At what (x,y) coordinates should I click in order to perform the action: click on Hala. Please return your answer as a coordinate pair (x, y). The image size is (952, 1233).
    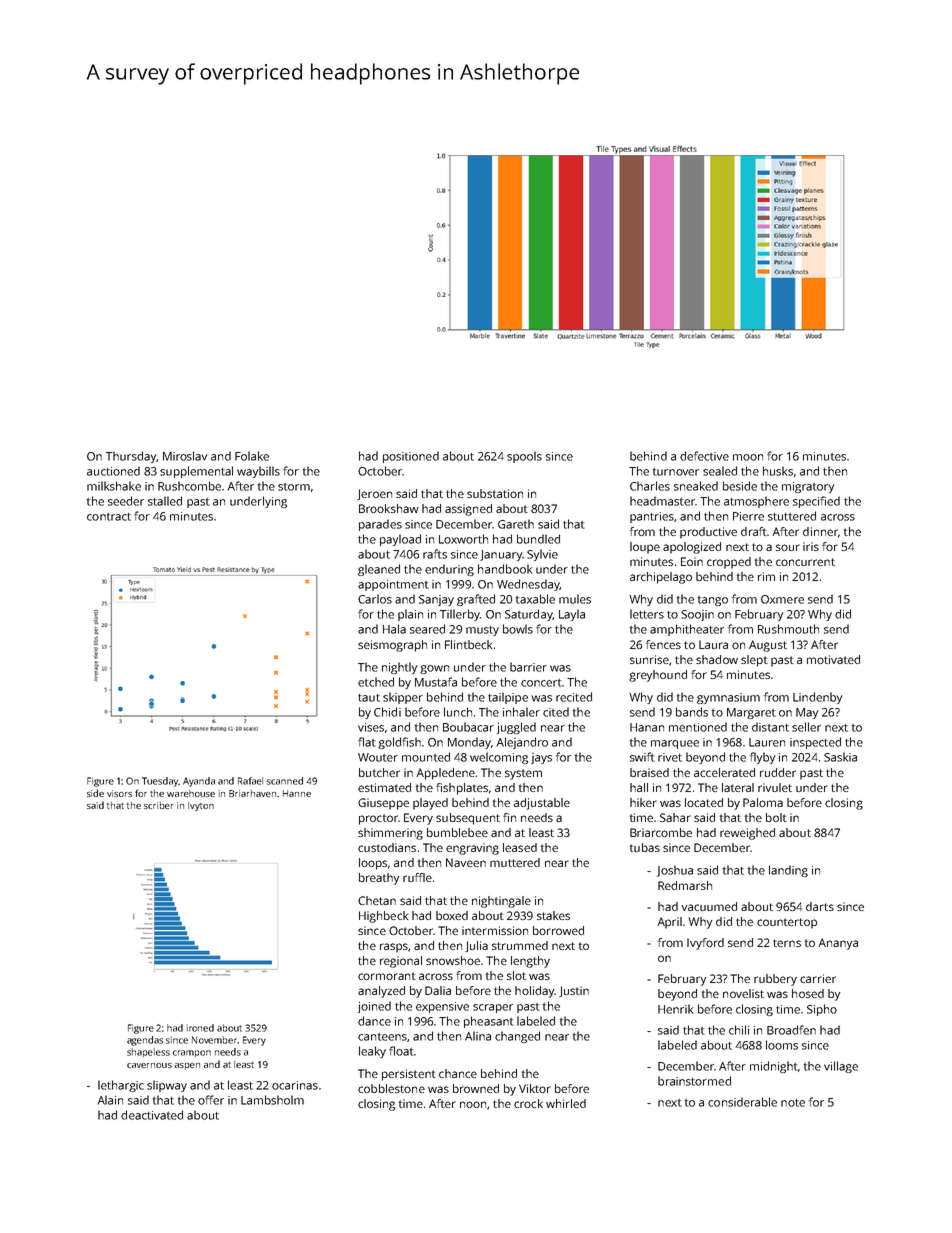
    Looking at the image, I should click on (394, 629).
